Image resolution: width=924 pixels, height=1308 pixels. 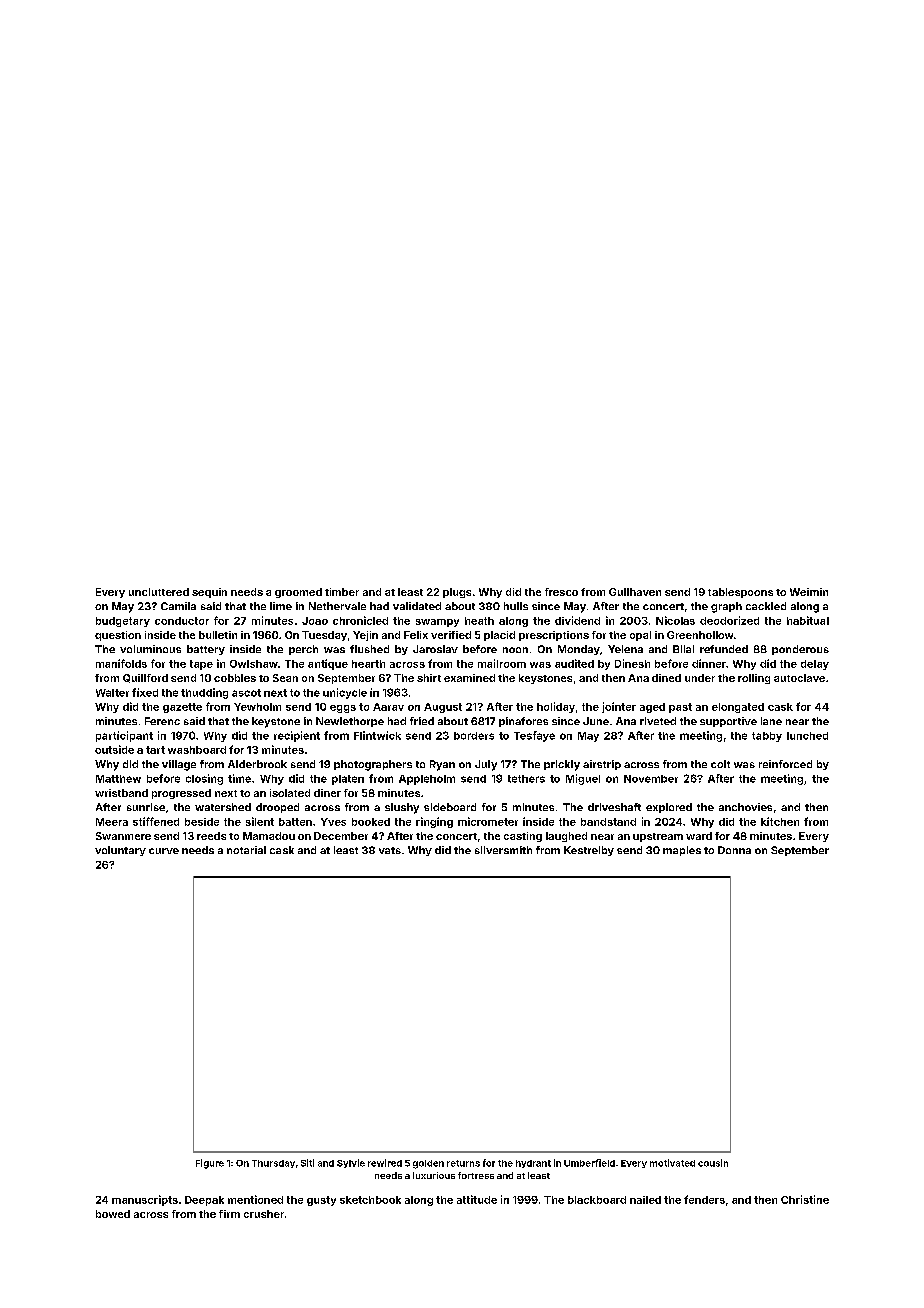 I want to click on thudding, so click(x=204, y=693).
